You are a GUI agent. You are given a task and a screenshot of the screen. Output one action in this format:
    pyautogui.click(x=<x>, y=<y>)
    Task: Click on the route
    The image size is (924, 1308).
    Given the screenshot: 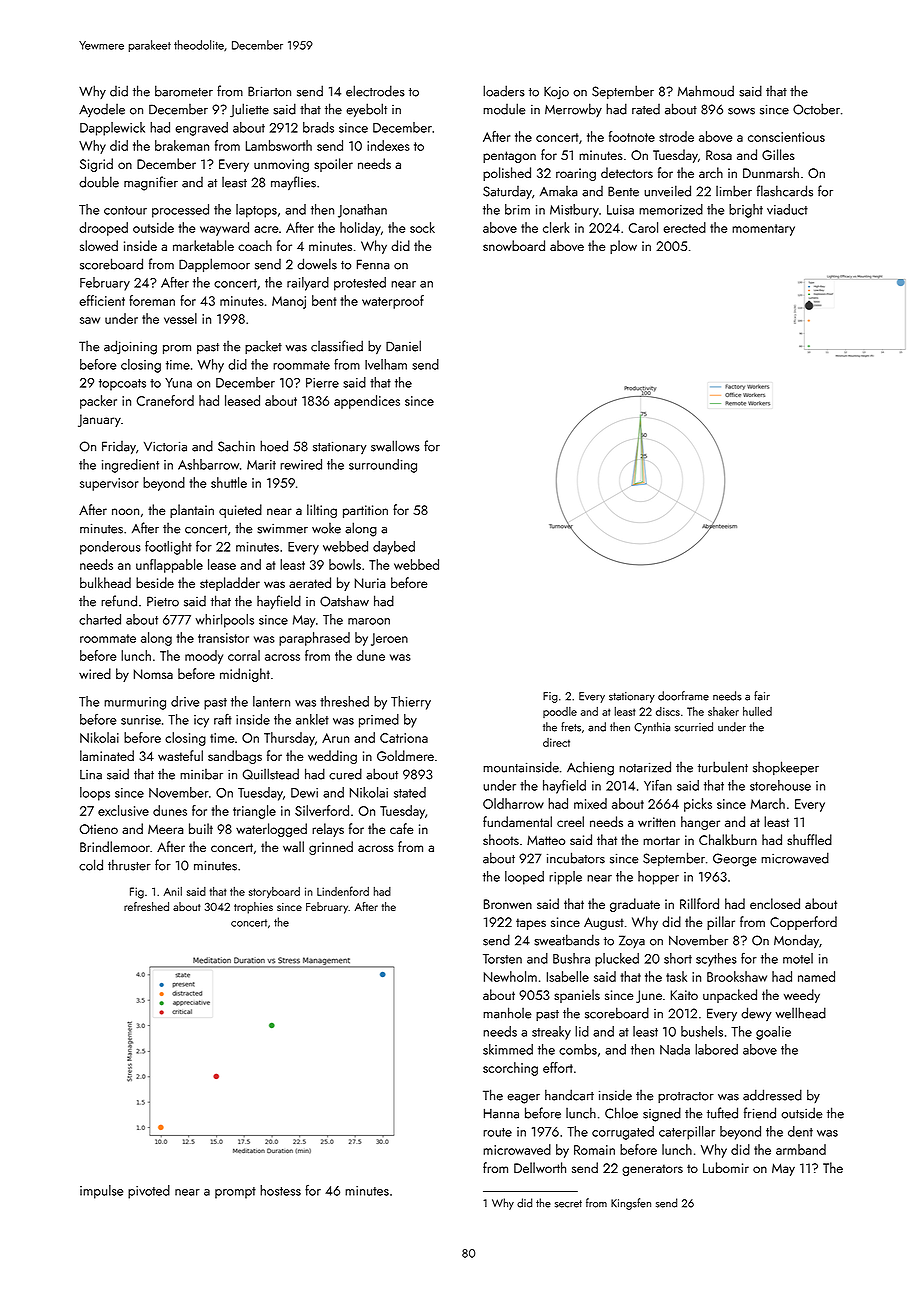 What is the action you would take?
    pyautogui.click(x=497, y=1132)
